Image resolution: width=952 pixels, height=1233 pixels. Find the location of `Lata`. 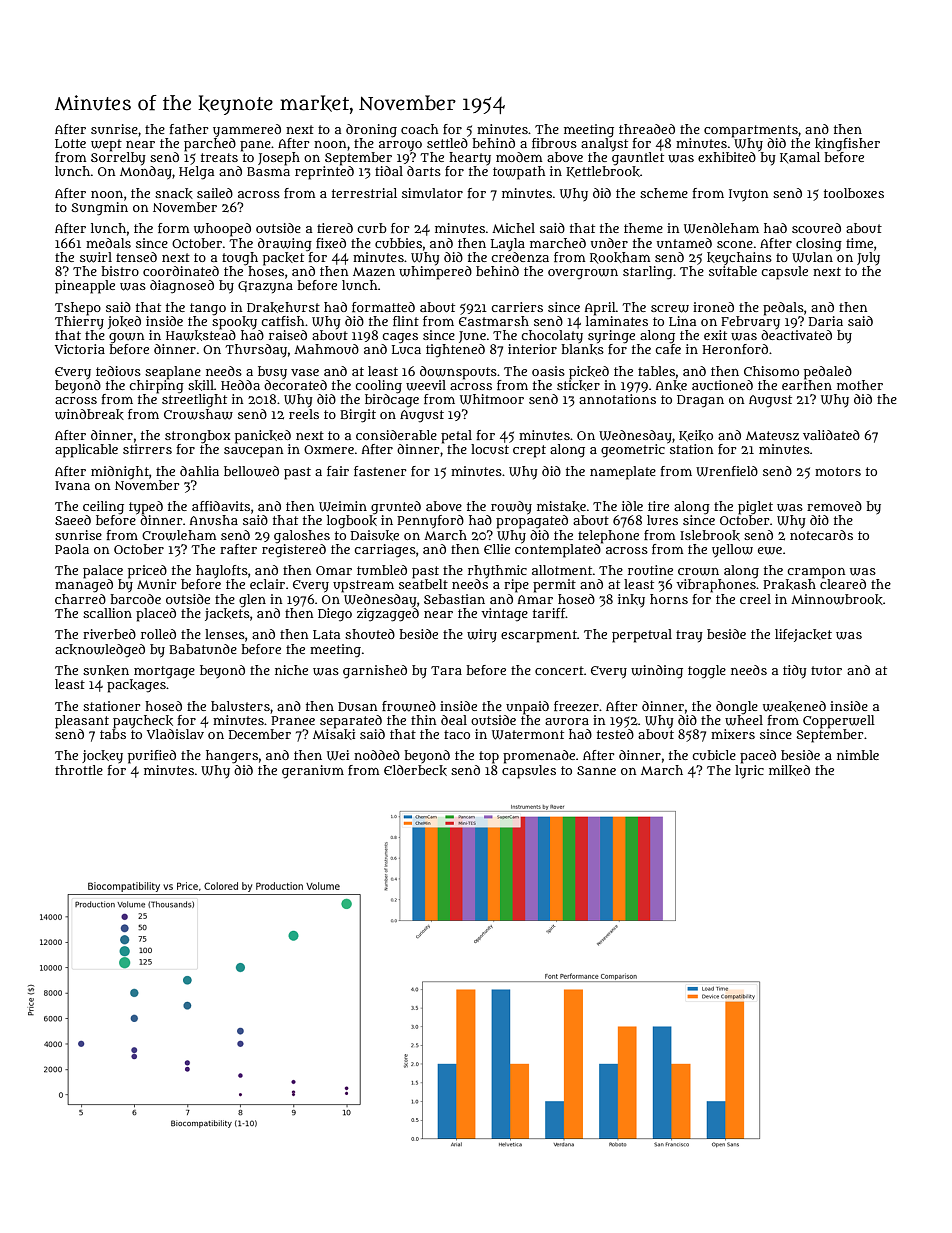

Lata is located at coordinates (326, 634).
